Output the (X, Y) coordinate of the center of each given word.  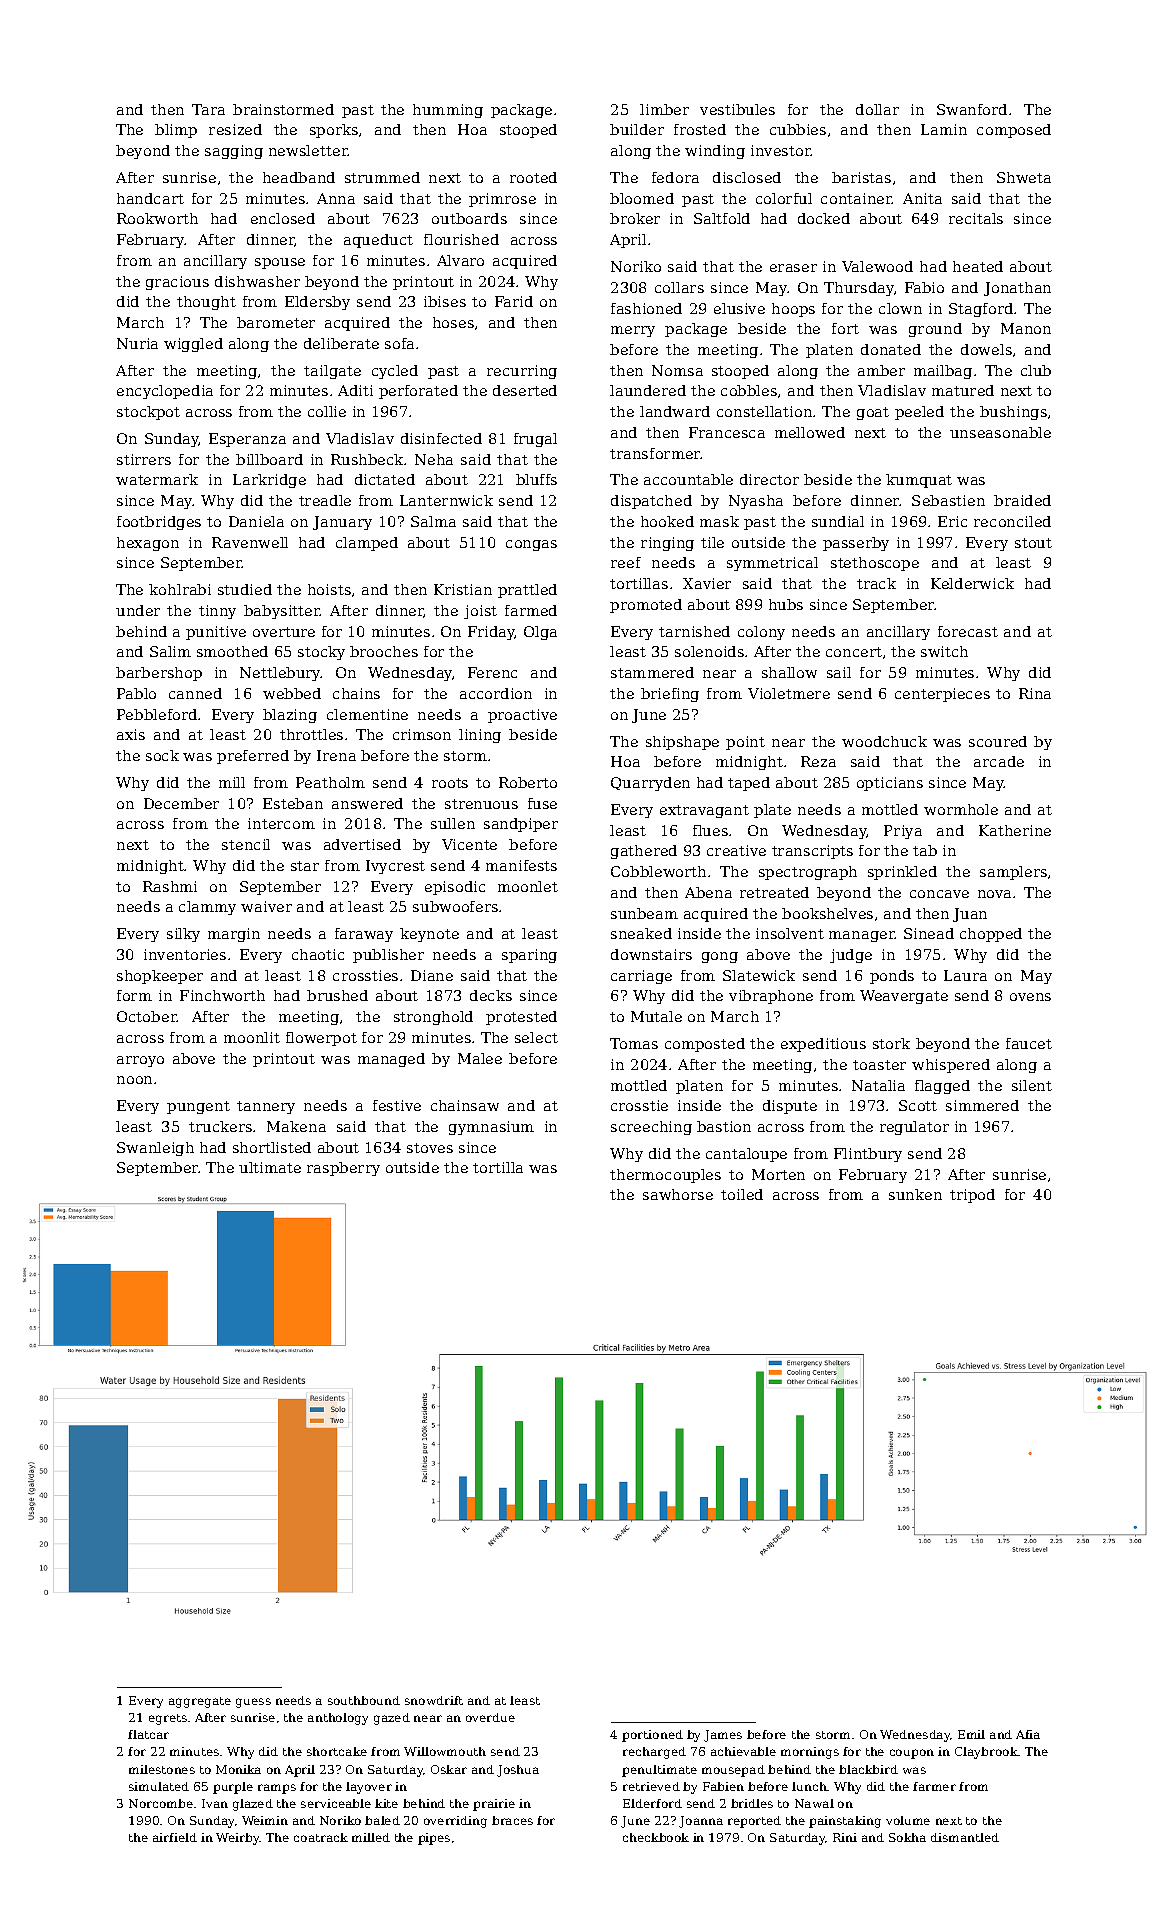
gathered (644, 852)
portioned (652, 1736)
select (536, 1037)
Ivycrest (395, 867)
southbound (364, 1700)
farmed (531, 610)
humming (448, 111)
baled (382, 1820)
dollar (877, 109)
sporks (334, 131)
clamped (367, 544)
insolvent (790, 933)
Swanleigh (155, 1149)
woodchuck (884, 741)
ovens (1030, 997)
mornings (810, 1753)
